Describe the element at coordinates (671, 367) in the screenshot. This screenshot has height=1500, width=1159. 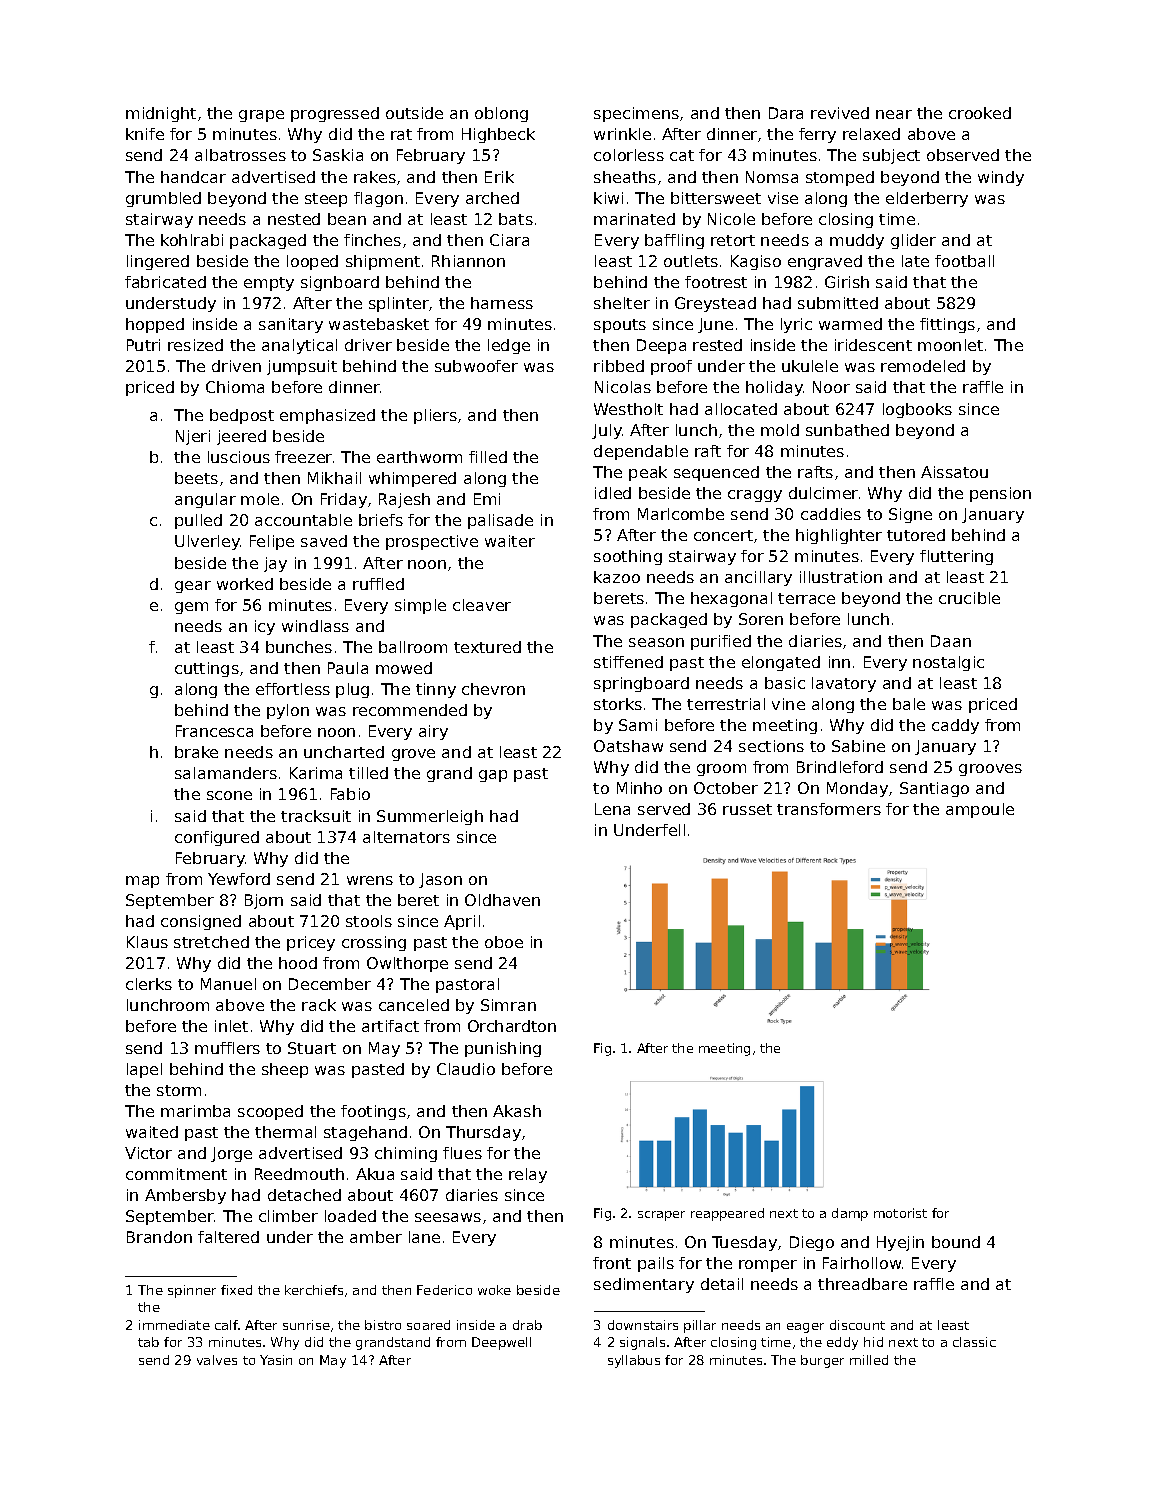
I see `proof` at that location.
